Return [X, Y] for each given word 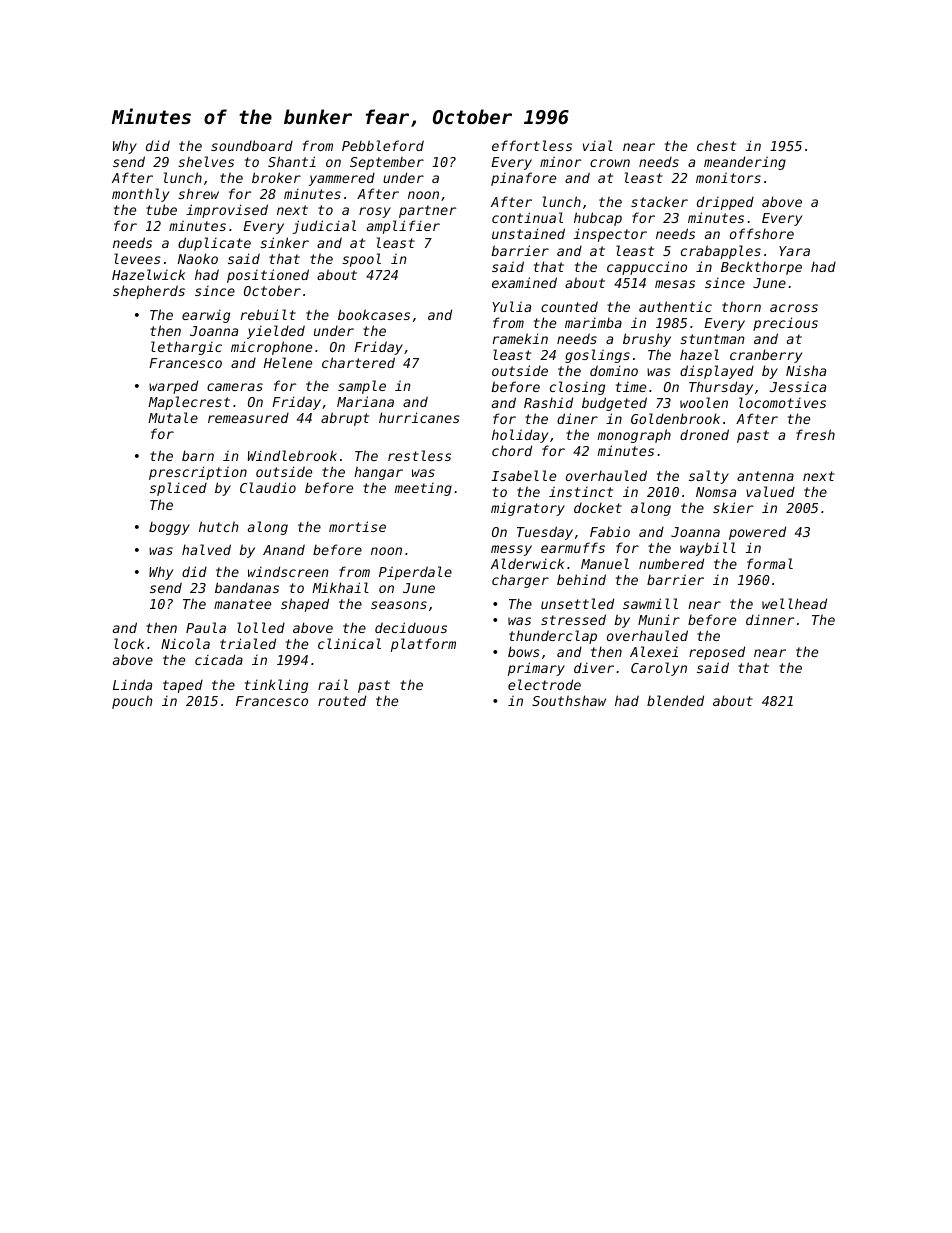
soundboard [252, 145]
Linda [132, 684]
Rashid [548, 402]
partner [427, 211]
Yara [794, 251]
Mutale [173, 417]
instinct [581, 491]
